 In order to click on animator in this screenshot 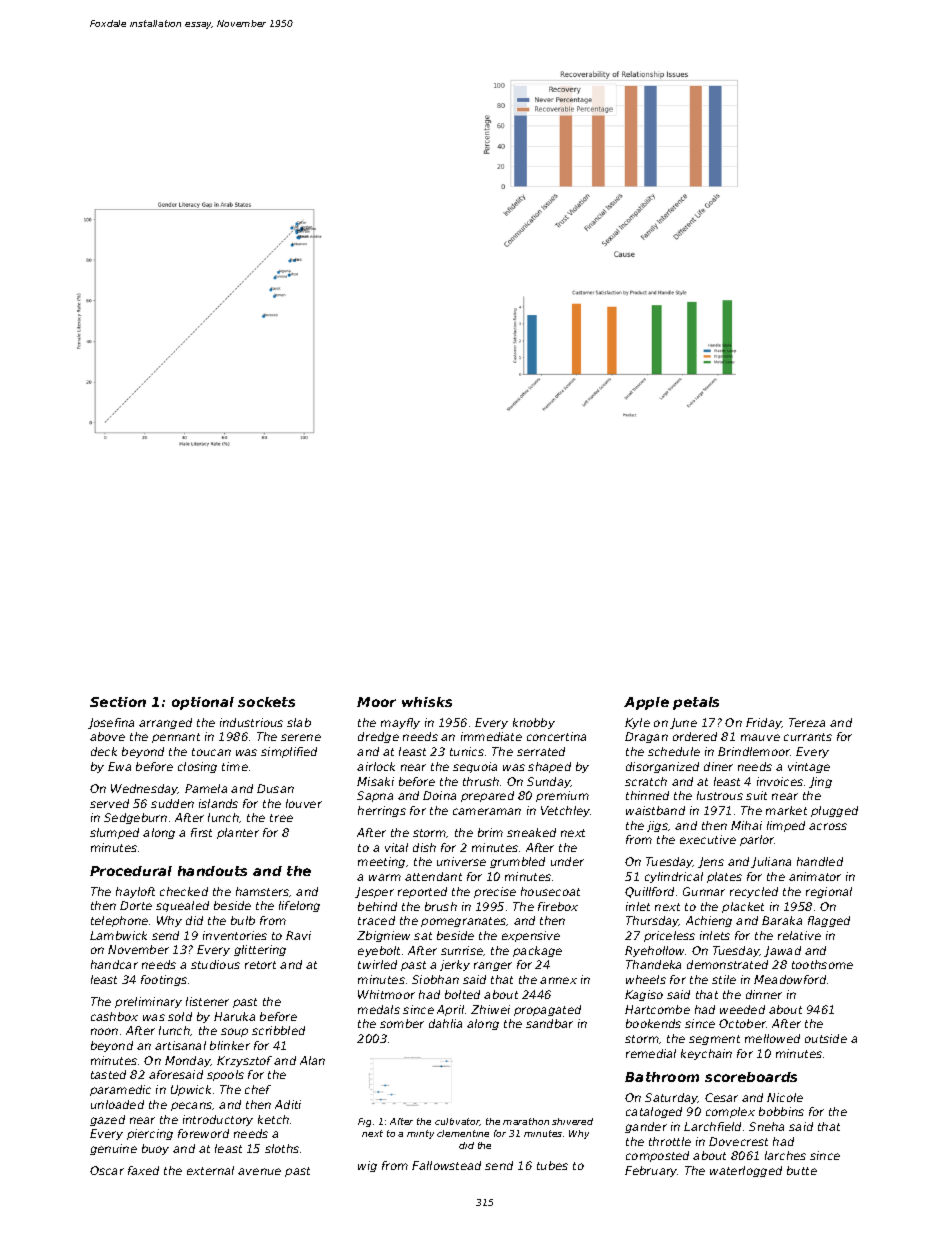, I will do `click(815, 876)`.
